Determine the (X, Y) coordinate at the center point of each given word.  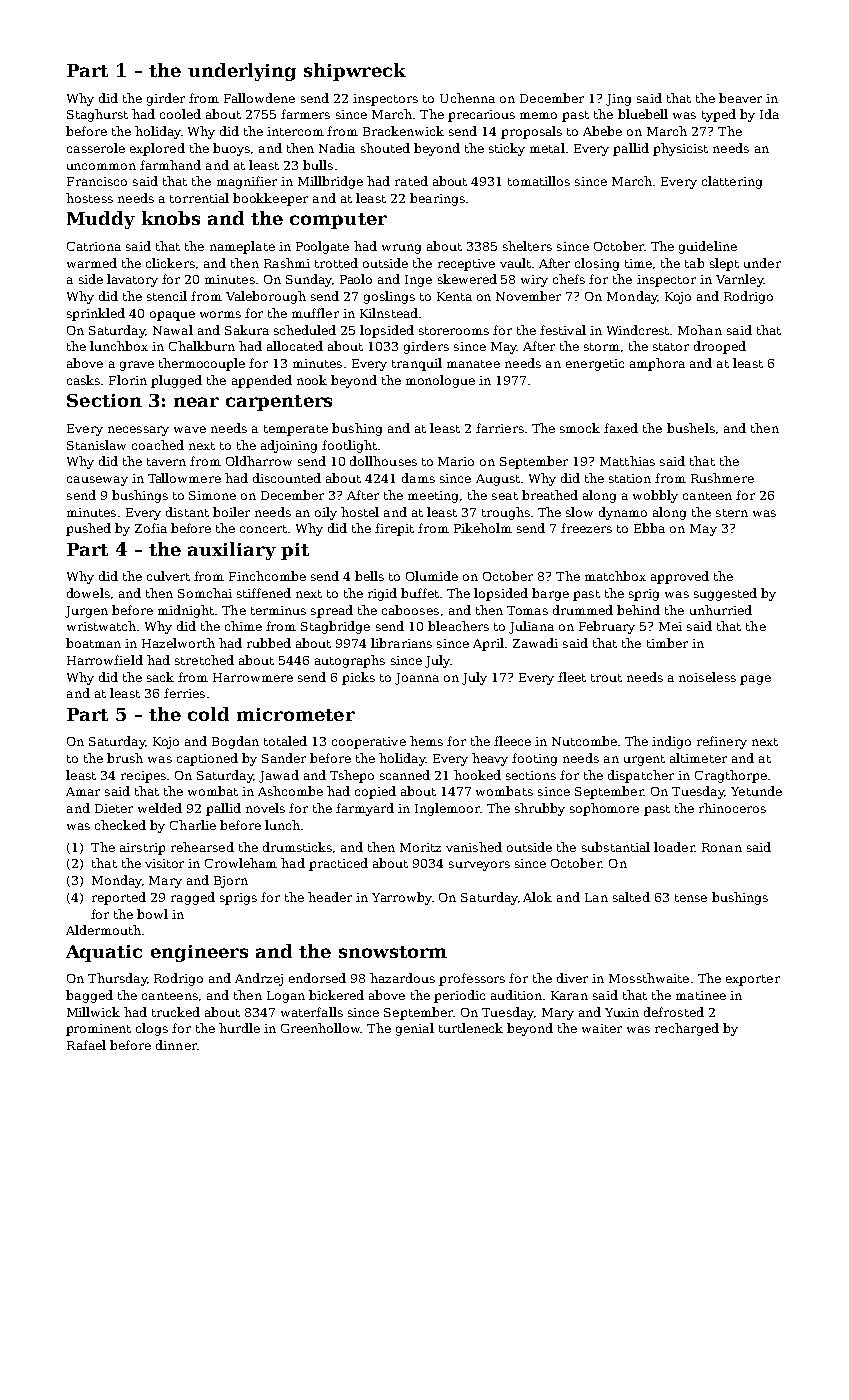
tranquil (417, 364)
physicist (680, 149)
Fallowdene (259, 98)
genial (415, 1029)
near (196, 402)
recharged (687, 1029)
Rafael (86, 1045)
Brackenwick (403, 131)
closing (597, 264)
